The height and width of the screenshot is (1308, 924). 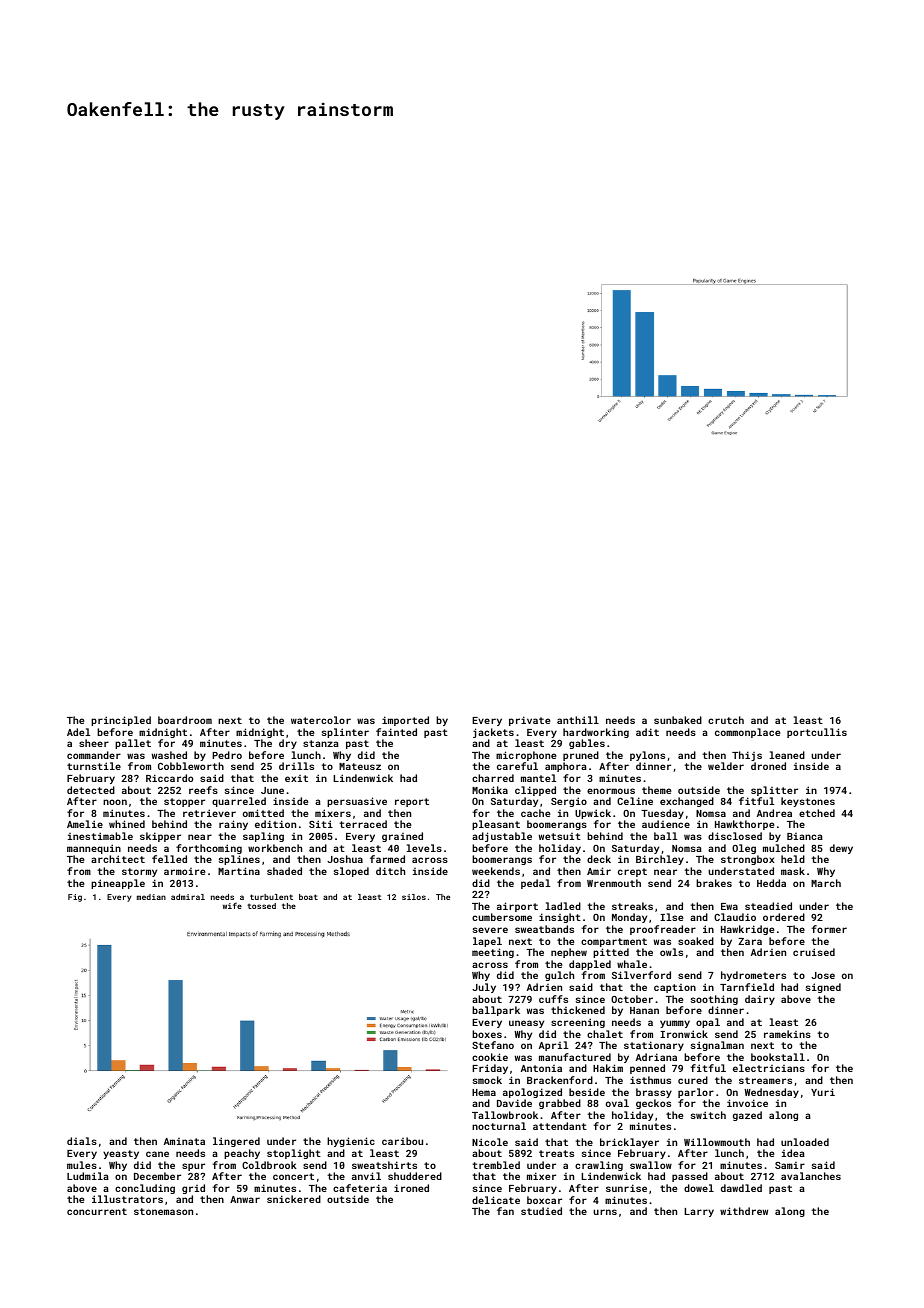 What do you see at coordinates (294, 1154) in the screenshot?
I see `stoplight` at bounding box center [294, 1154].
